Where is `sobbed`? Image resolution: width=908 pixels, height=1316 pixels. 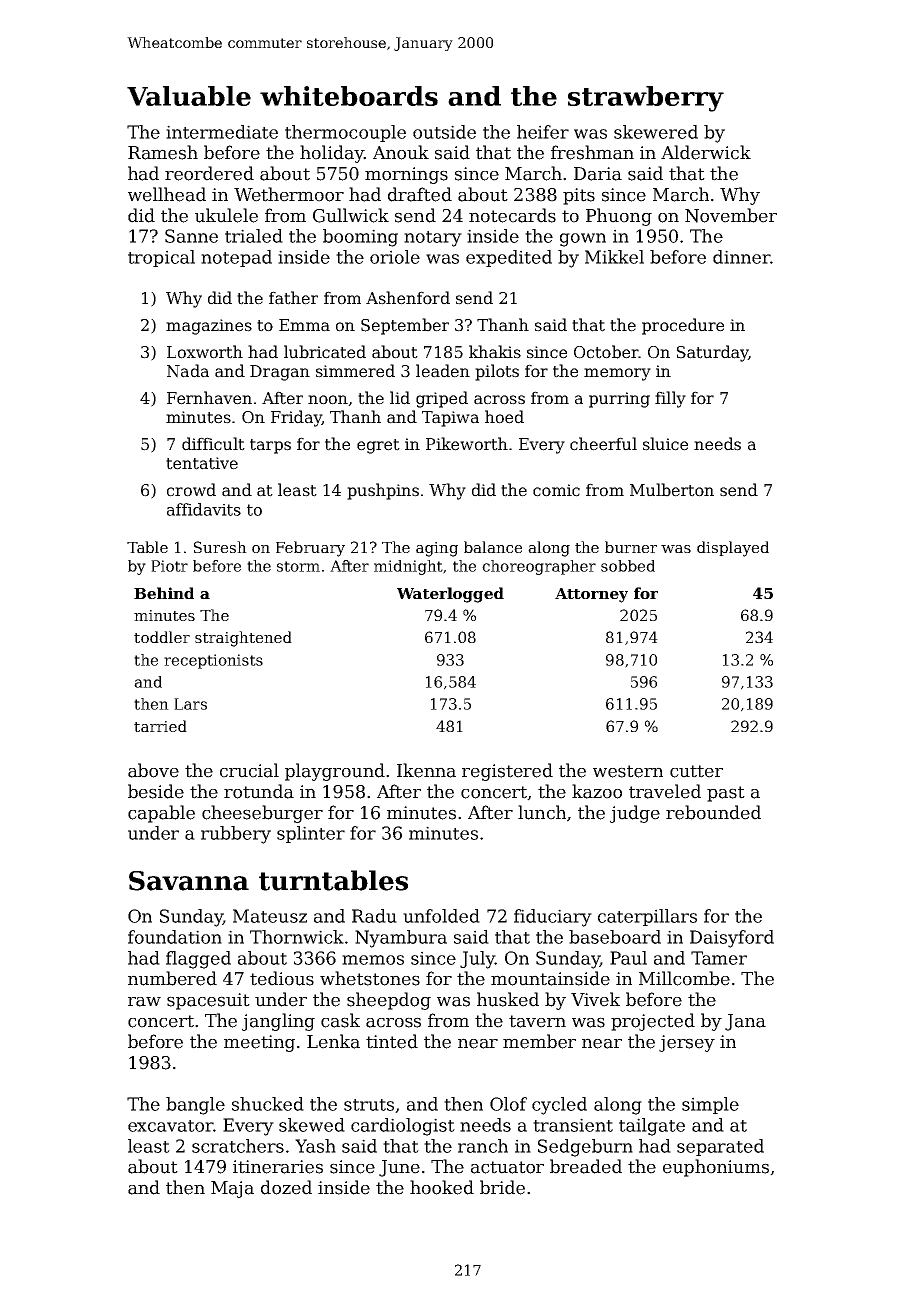 sobbed is located at coordinates (628, 566).
